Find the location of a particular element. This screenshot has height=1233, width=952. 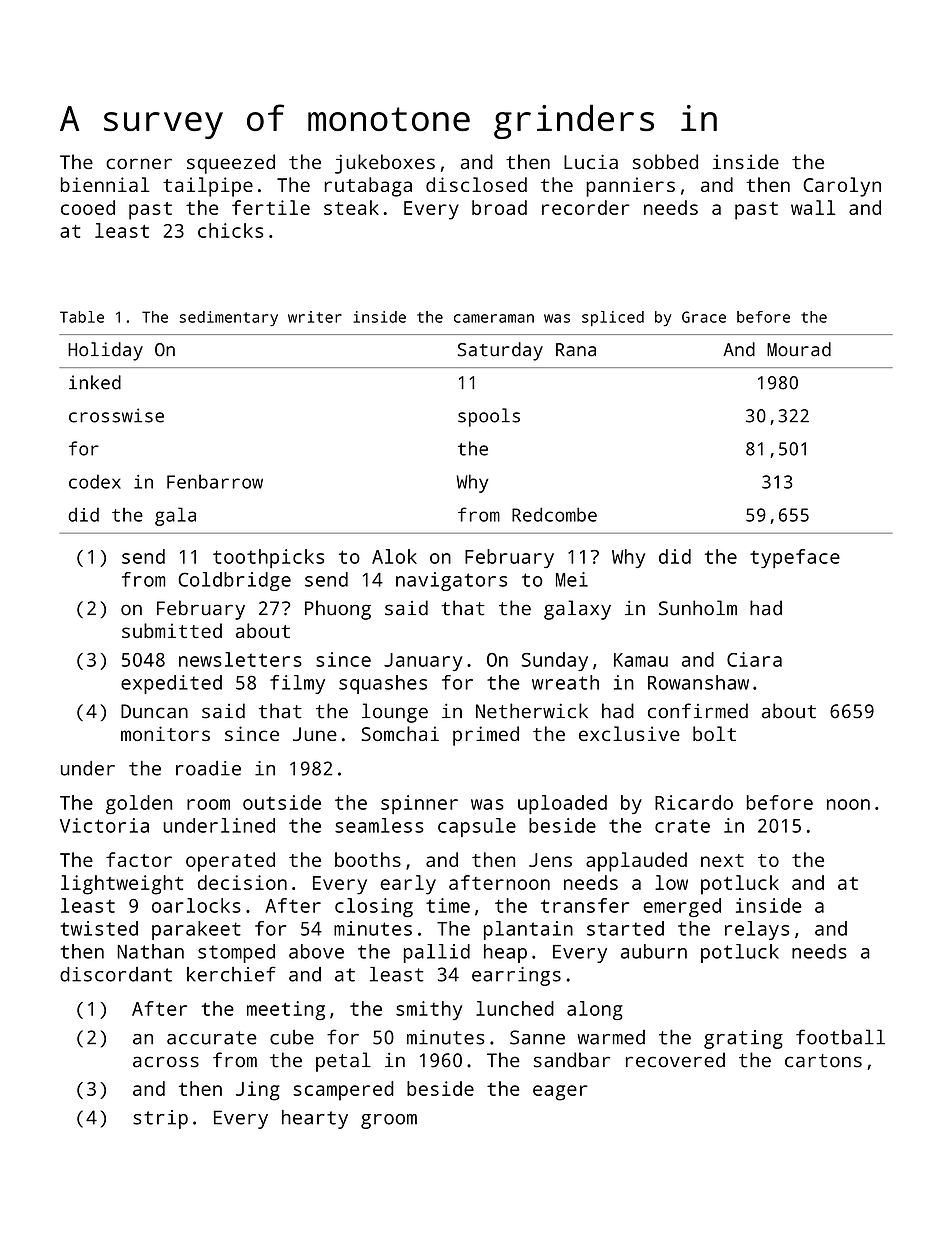

kerchief is located at coordinates (231, 974).
